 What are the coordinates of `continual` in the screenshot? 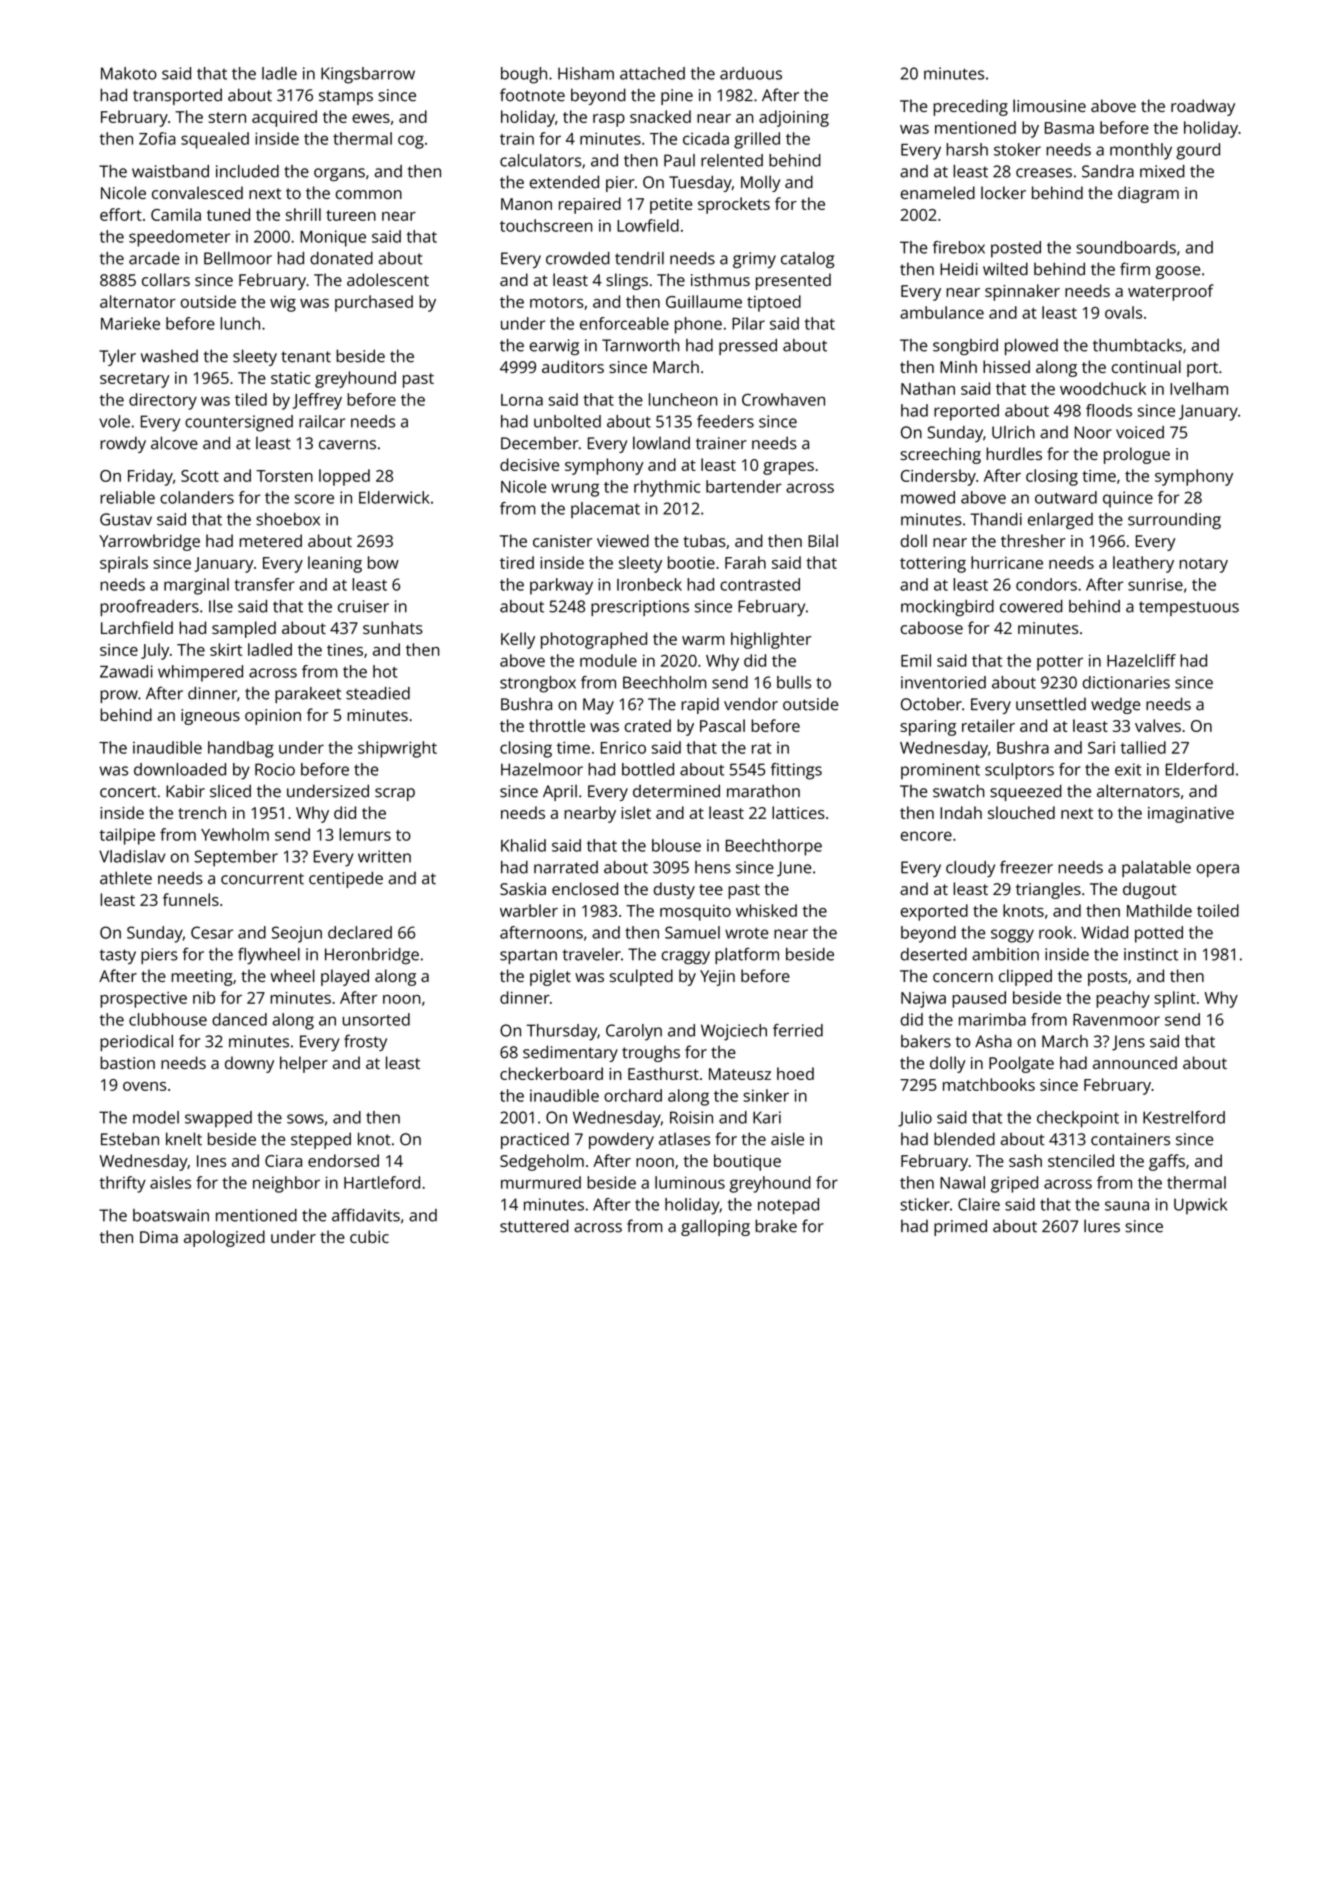 It's located at (1146, 366).
